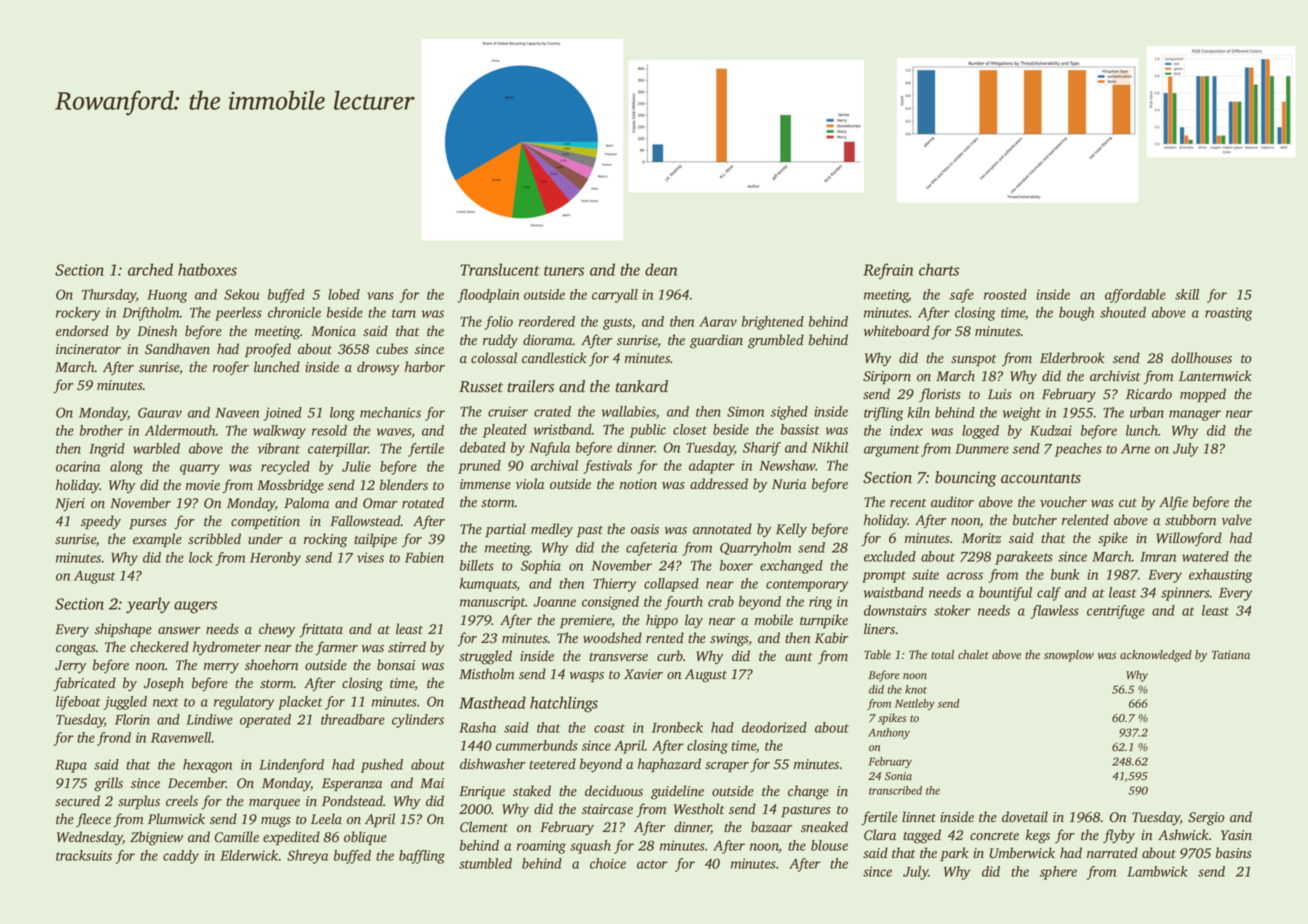 This screenshot has height=924, width=1308. Describe the element at coordinates (101, 522) in the screenshot. I see `speedy` at that location.
